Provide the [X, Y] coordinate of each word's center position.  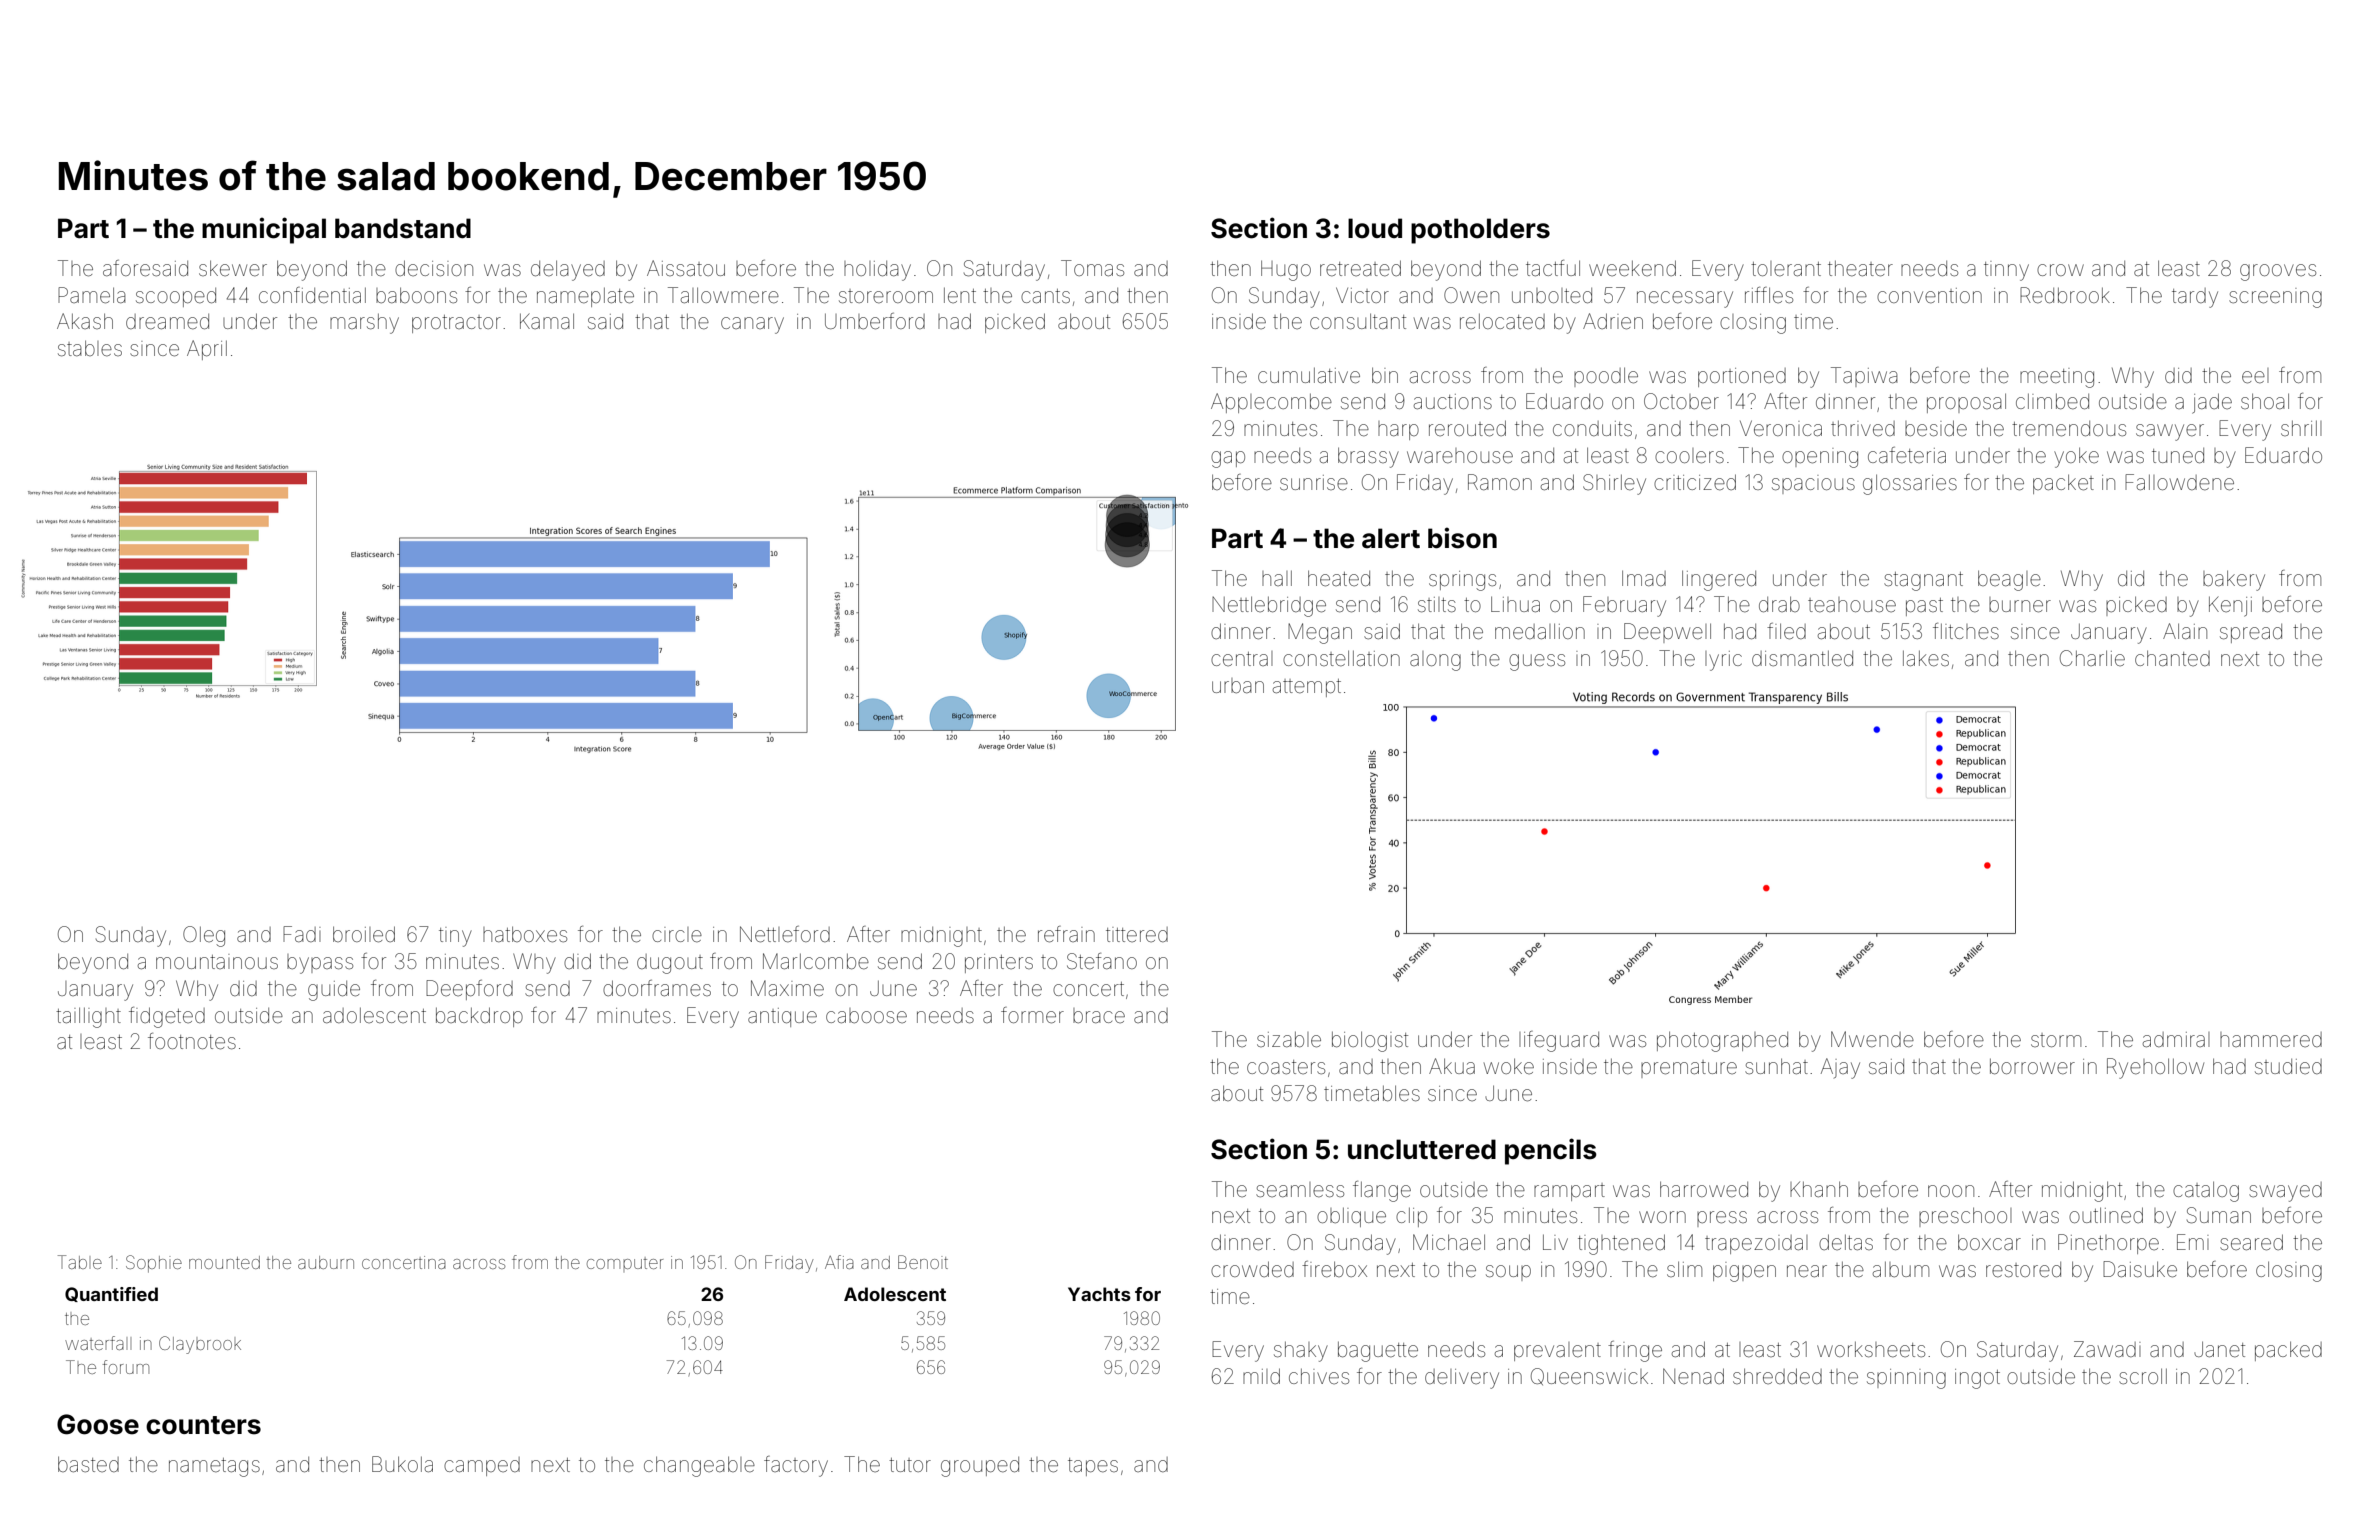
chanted [2172, 658]
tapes [1093, 1467]
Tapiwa [1864, 377]
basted [88, 1464]
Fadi [302, 934]
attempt [1307, 688]
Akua [1452, 1066]
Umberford [875, 321]
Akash [85, 321]
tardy [2195, 298]
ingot [1977, 1379]
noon [1951, 1191]
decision [434, 268]
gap [1228, 459]
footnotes [192, 1041]
